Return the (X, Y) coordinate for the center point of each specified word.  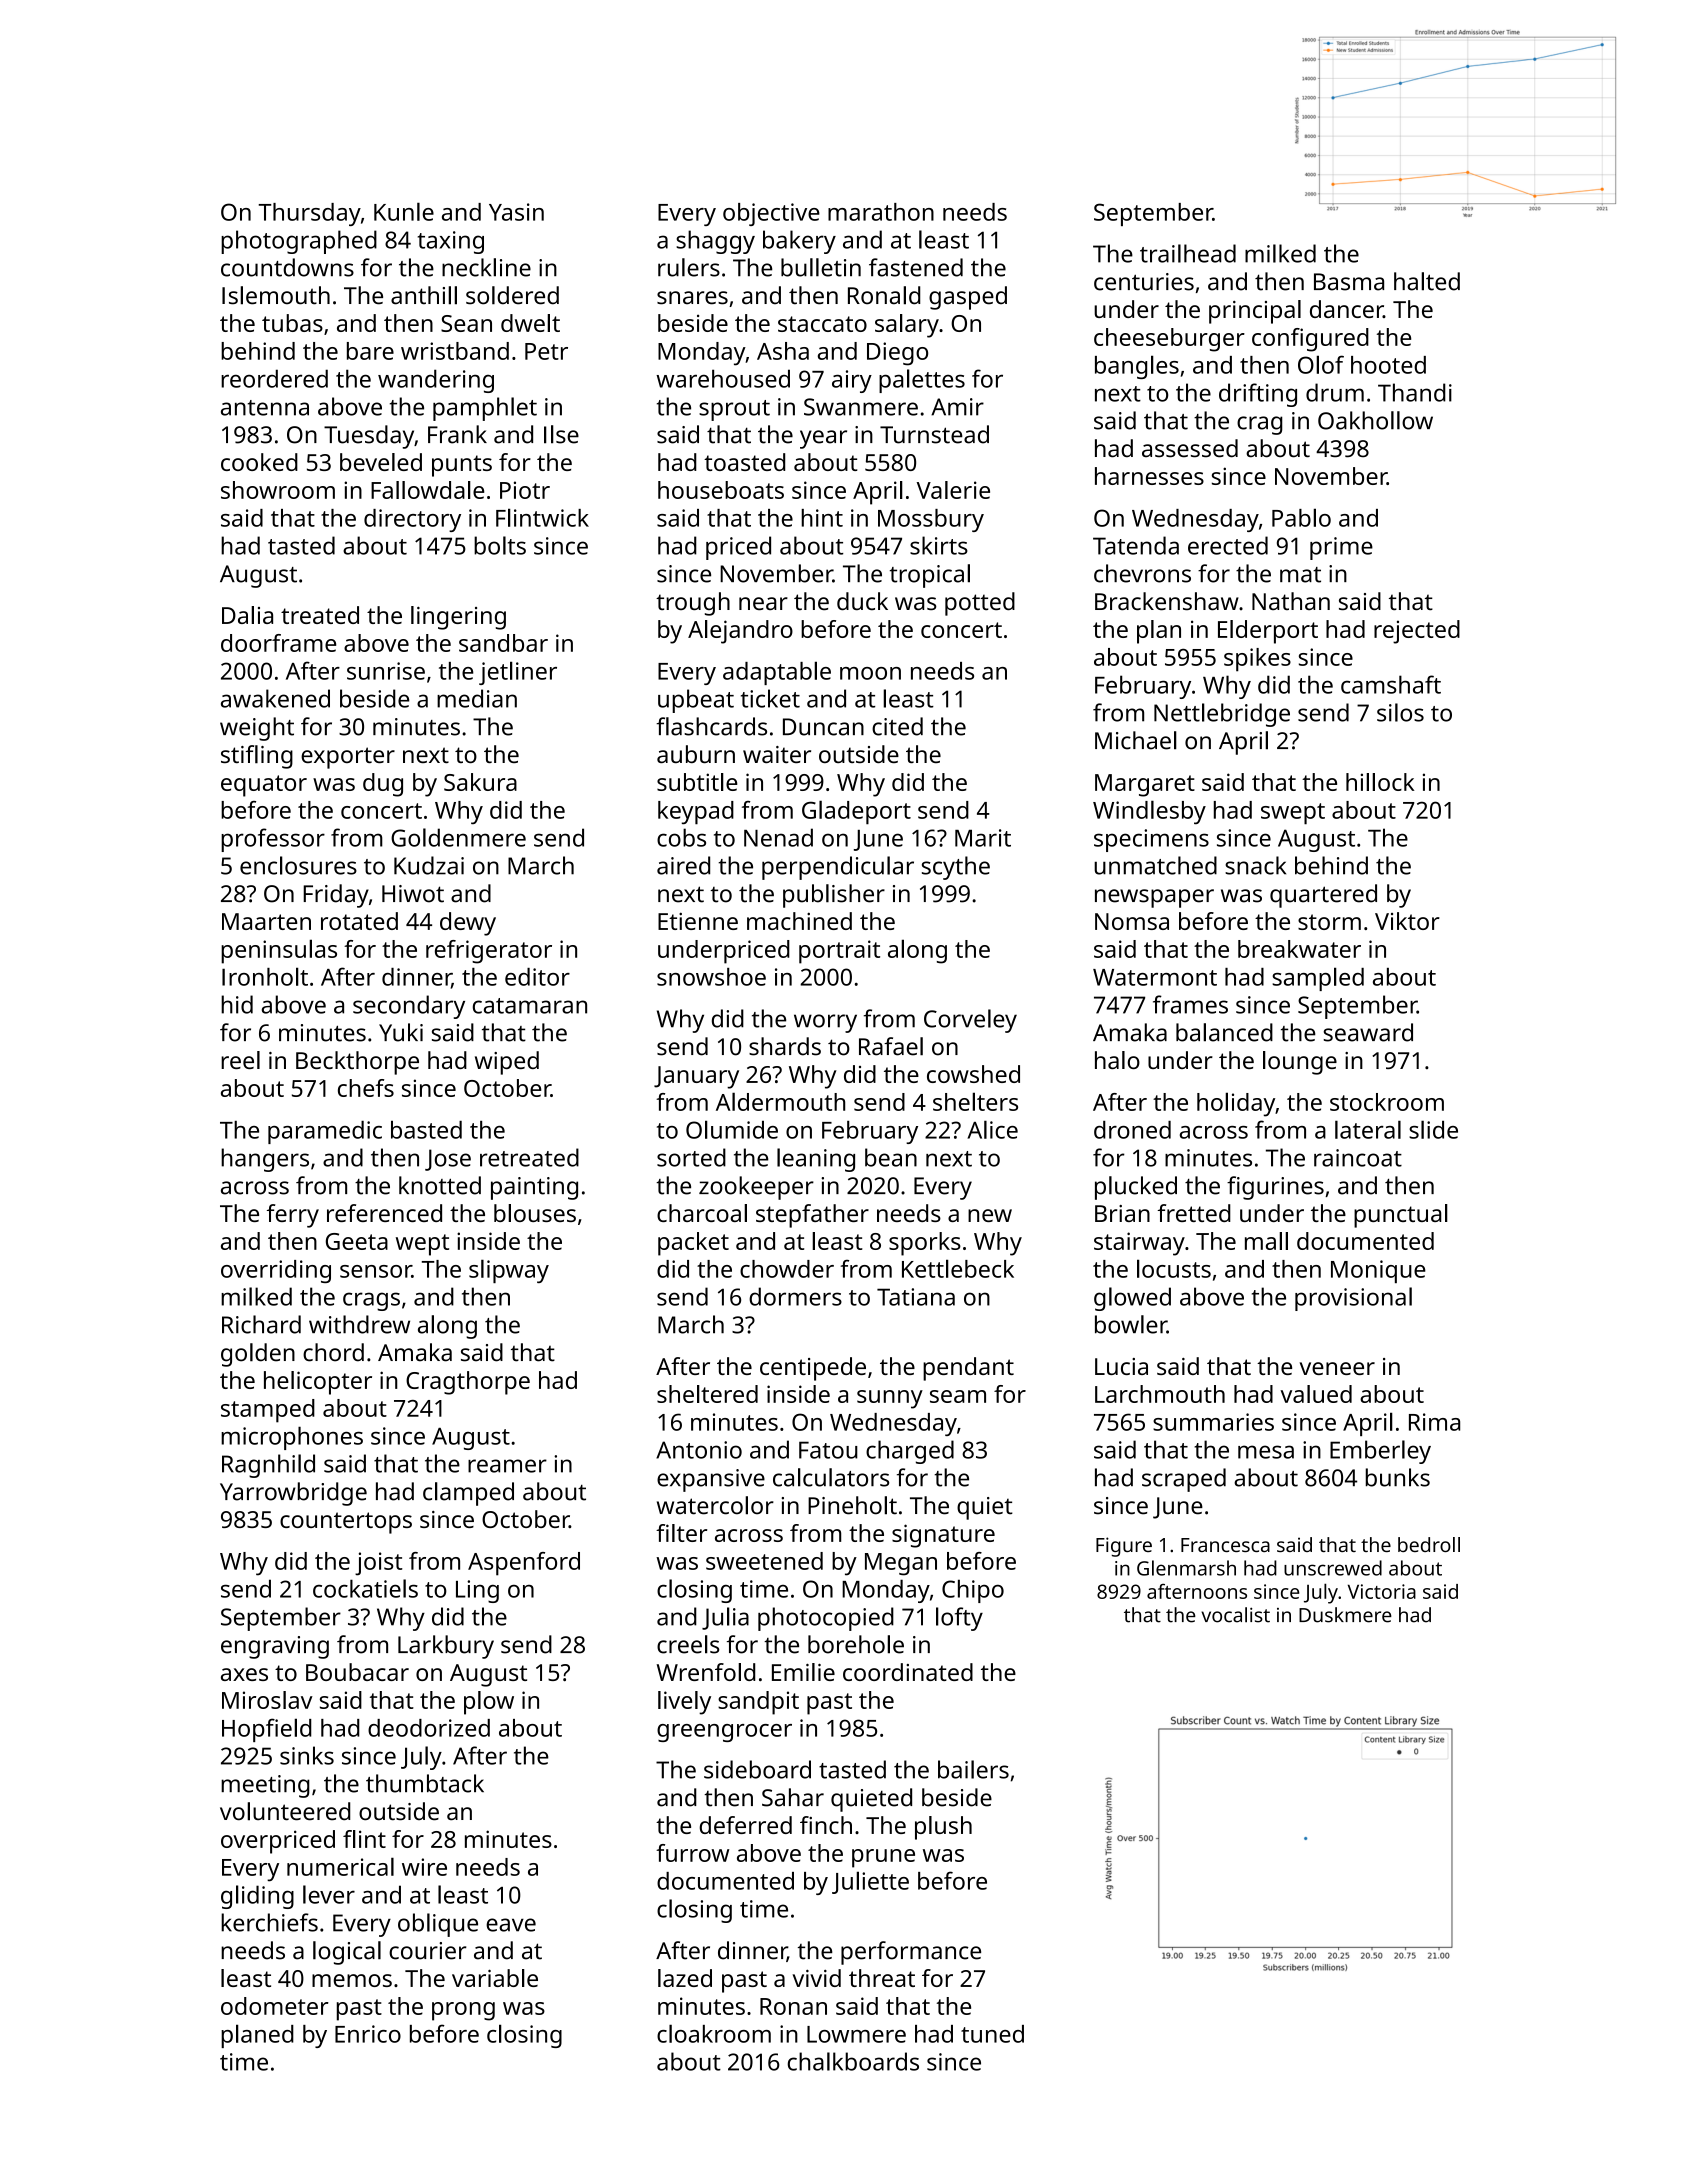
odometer (275, 2006)
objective (771, 214)
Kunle (404, 211)
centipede (813, 1369)
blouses (535, 1213)
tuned (992, 2034)
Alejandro (740, 632)
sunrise (386, 671)
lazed (685, 1978)
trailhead (1188, 253)
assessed (1190, 448)
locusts (1174, 1268)
